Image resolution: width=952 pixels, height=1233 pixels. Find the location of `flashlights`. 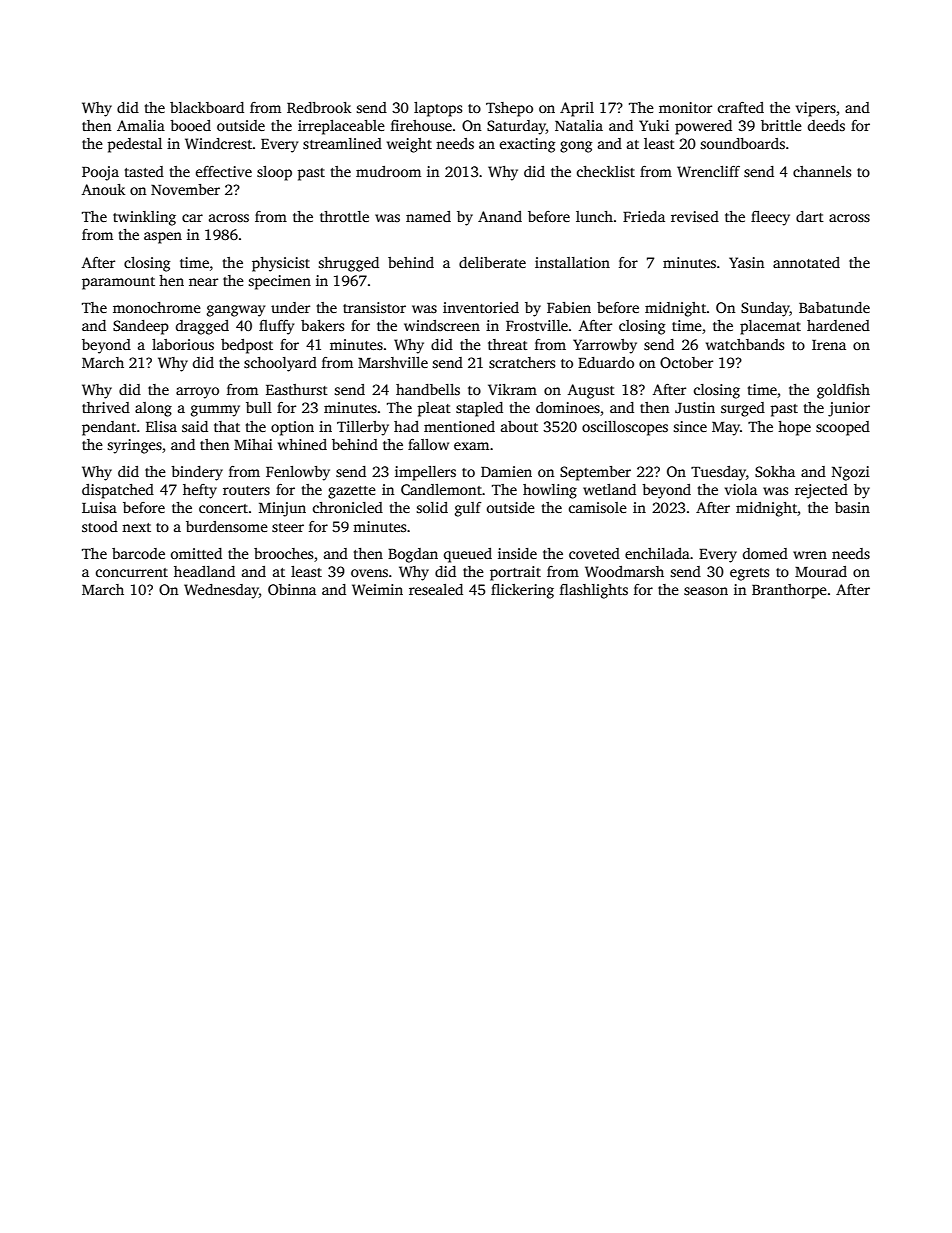

flashlights is located at coordinates (594, 591).
